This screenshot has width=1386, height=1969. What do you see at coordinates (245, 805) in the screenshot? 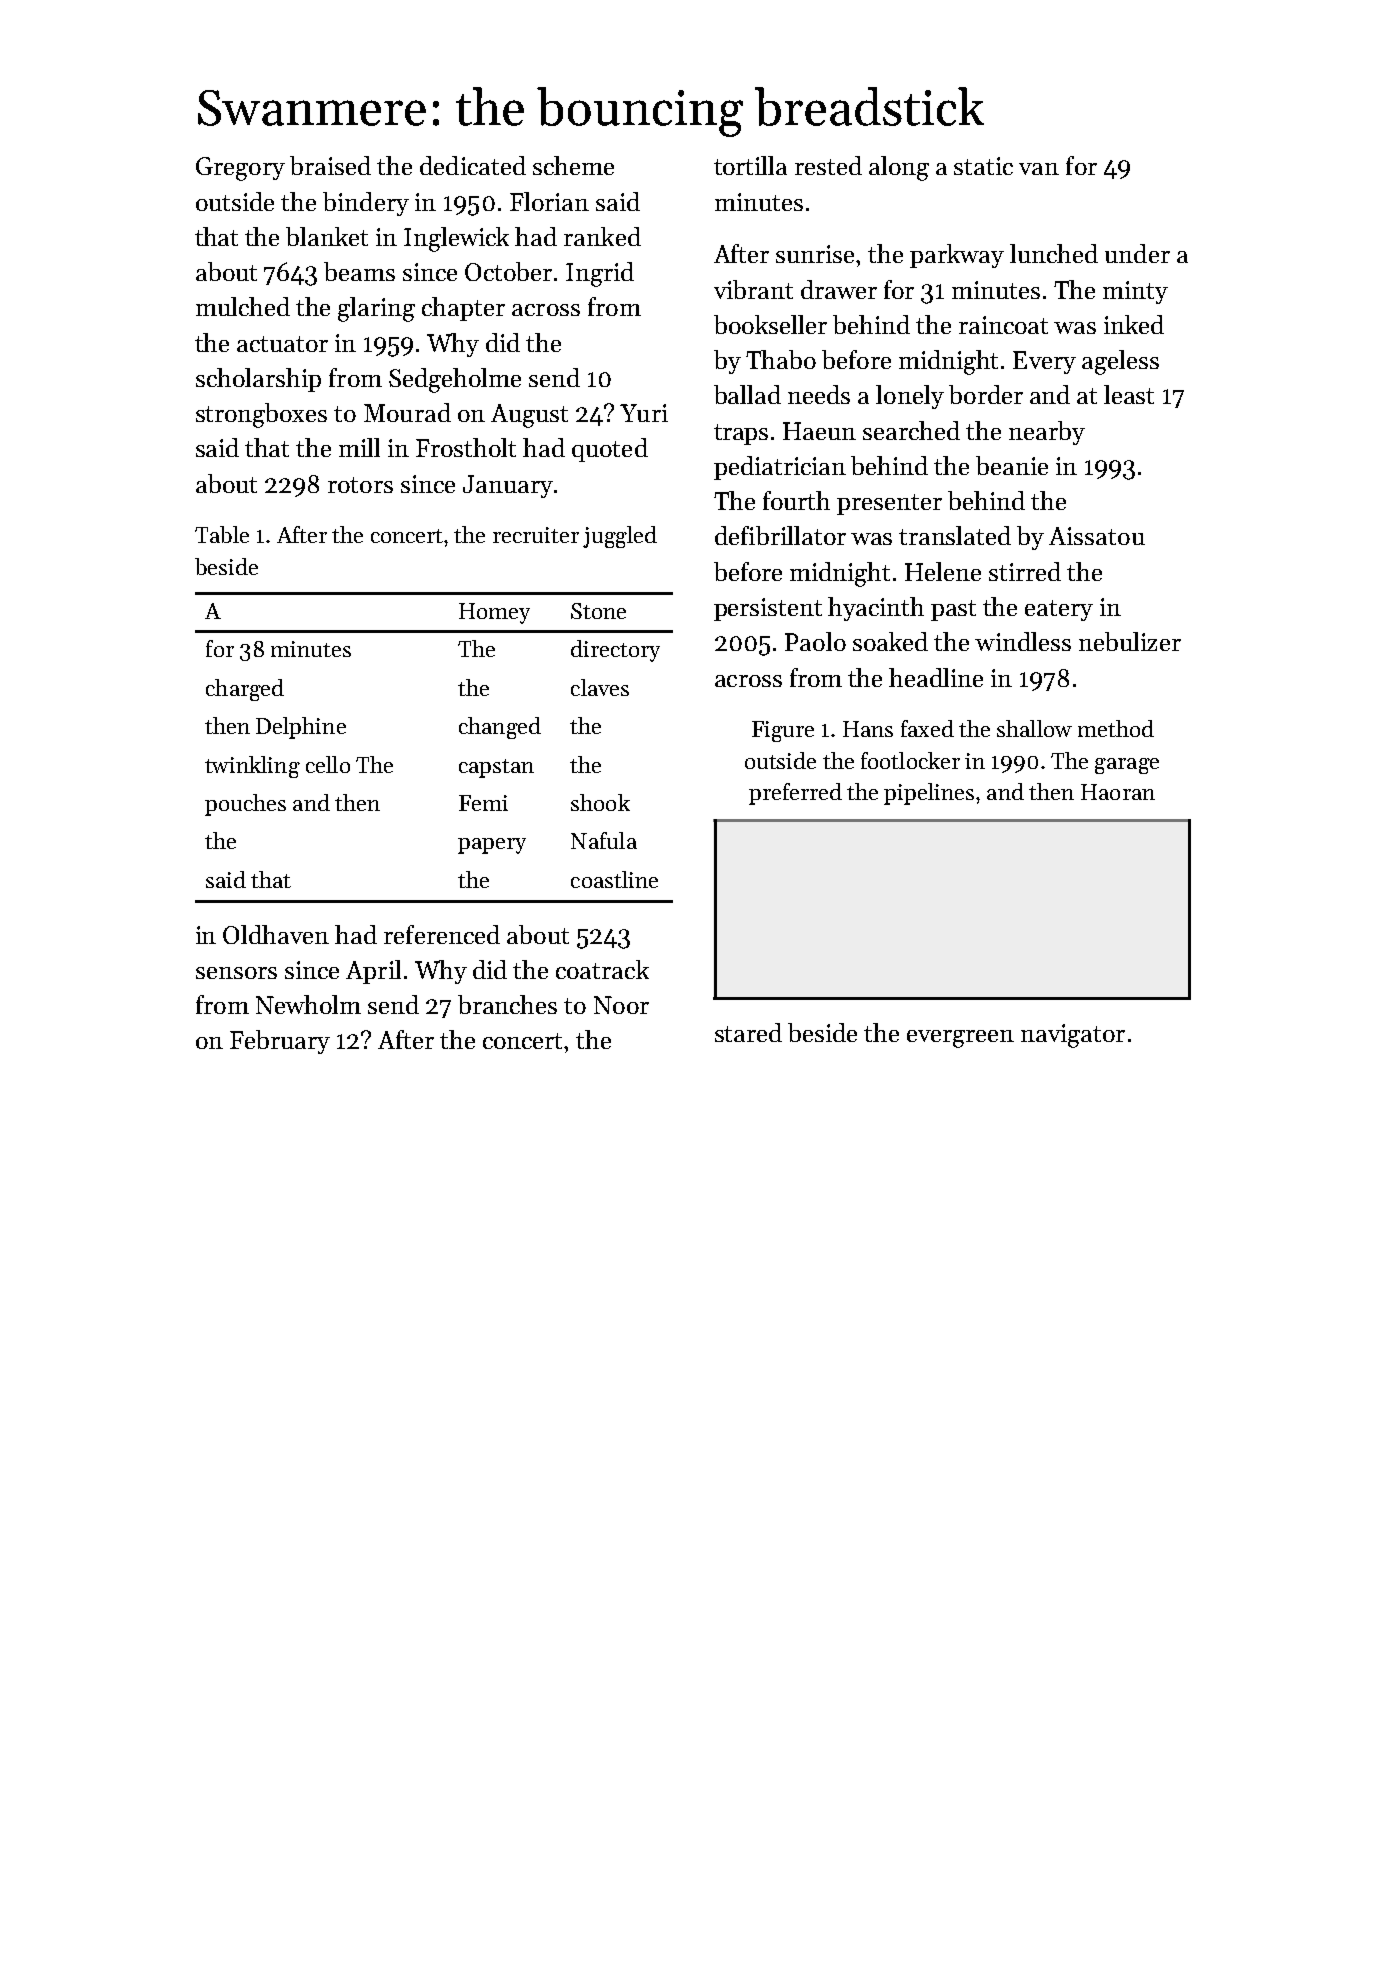
I see `pouches` at bounding box center [245, 805].
